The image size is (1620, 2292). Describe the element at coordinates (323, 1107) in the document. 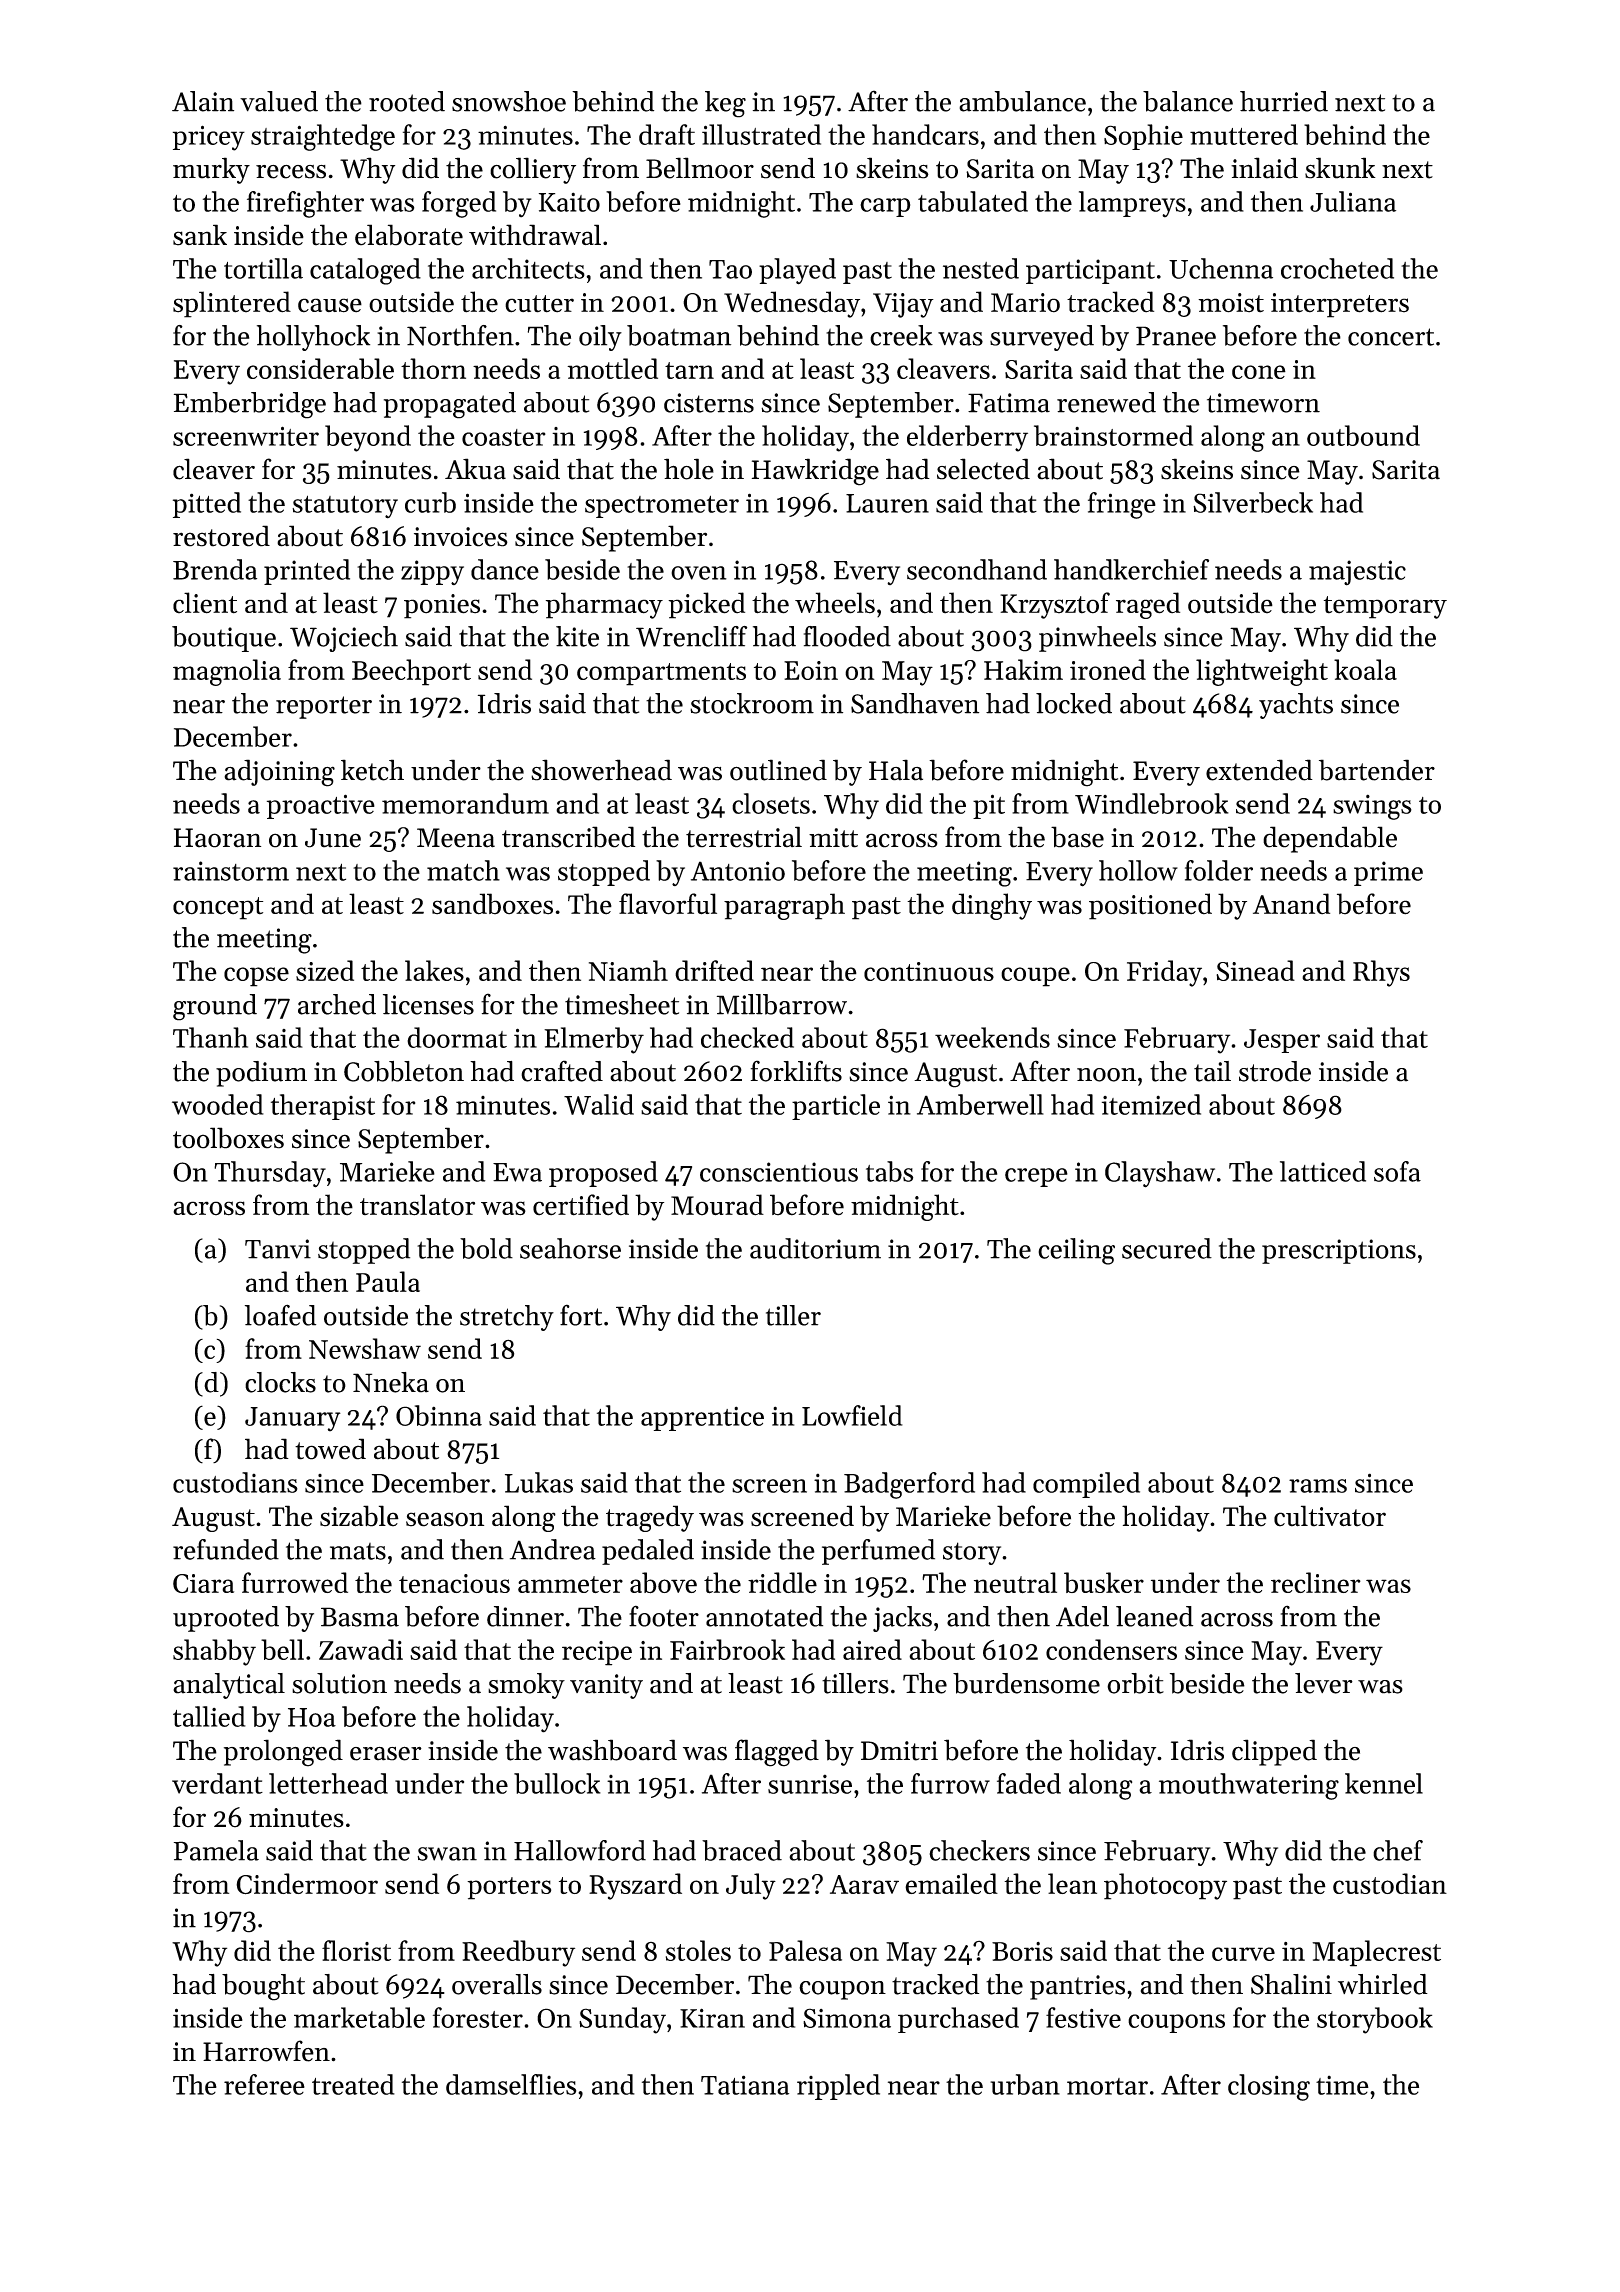

I see `therapist` at that location.
